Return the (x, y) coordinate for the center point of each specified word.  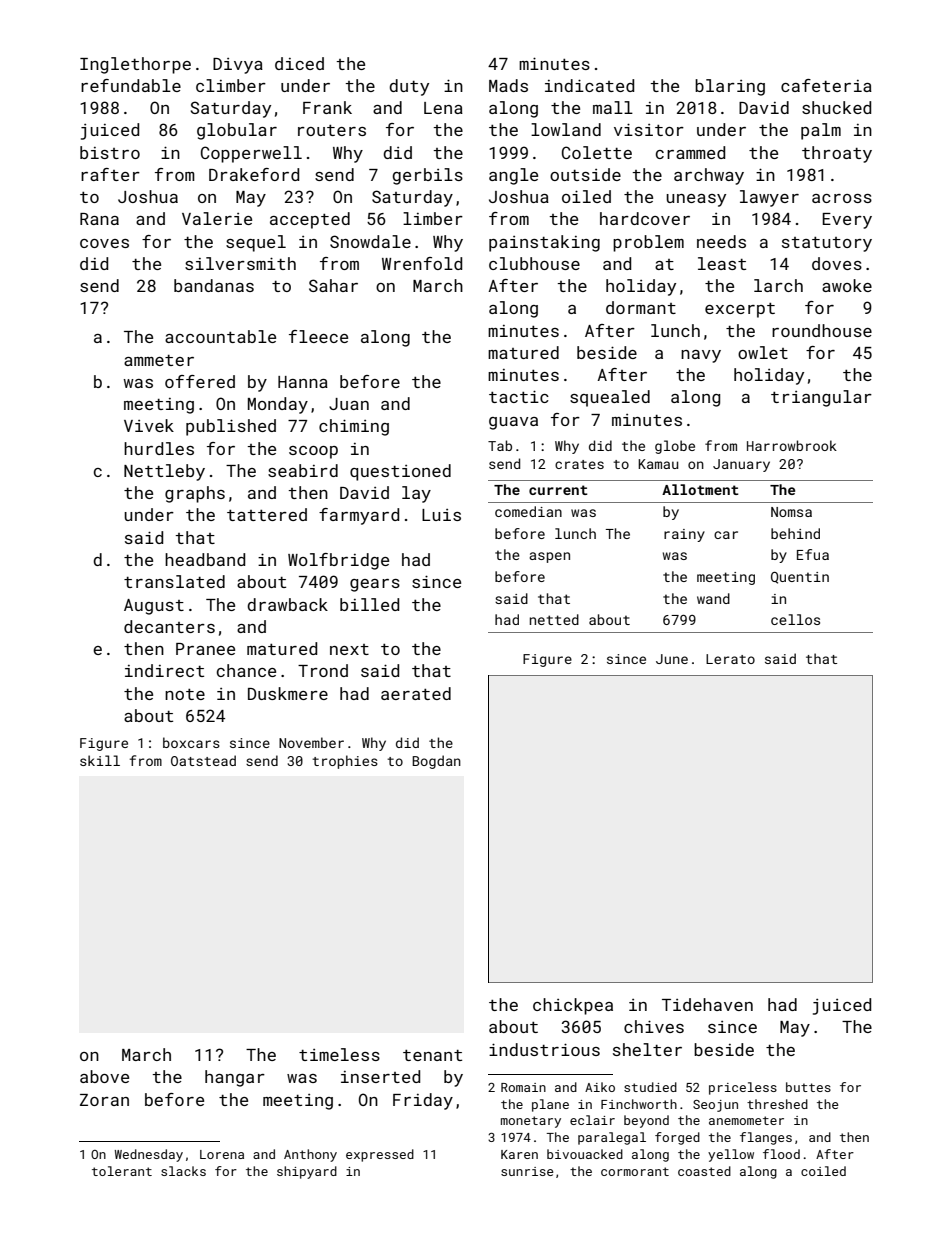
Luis (441, 515)
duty (409, 87)
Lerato (730, 659)
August (154, 607)
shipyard (307, 1172)
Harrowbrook (792, 445)
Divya (238, 66)
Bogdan (436, 762)
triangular (821, 398)
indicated (589, 85)
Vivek (149, 425)
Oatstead (203, 760)
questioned (400, 472)
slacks (183, 1171)
